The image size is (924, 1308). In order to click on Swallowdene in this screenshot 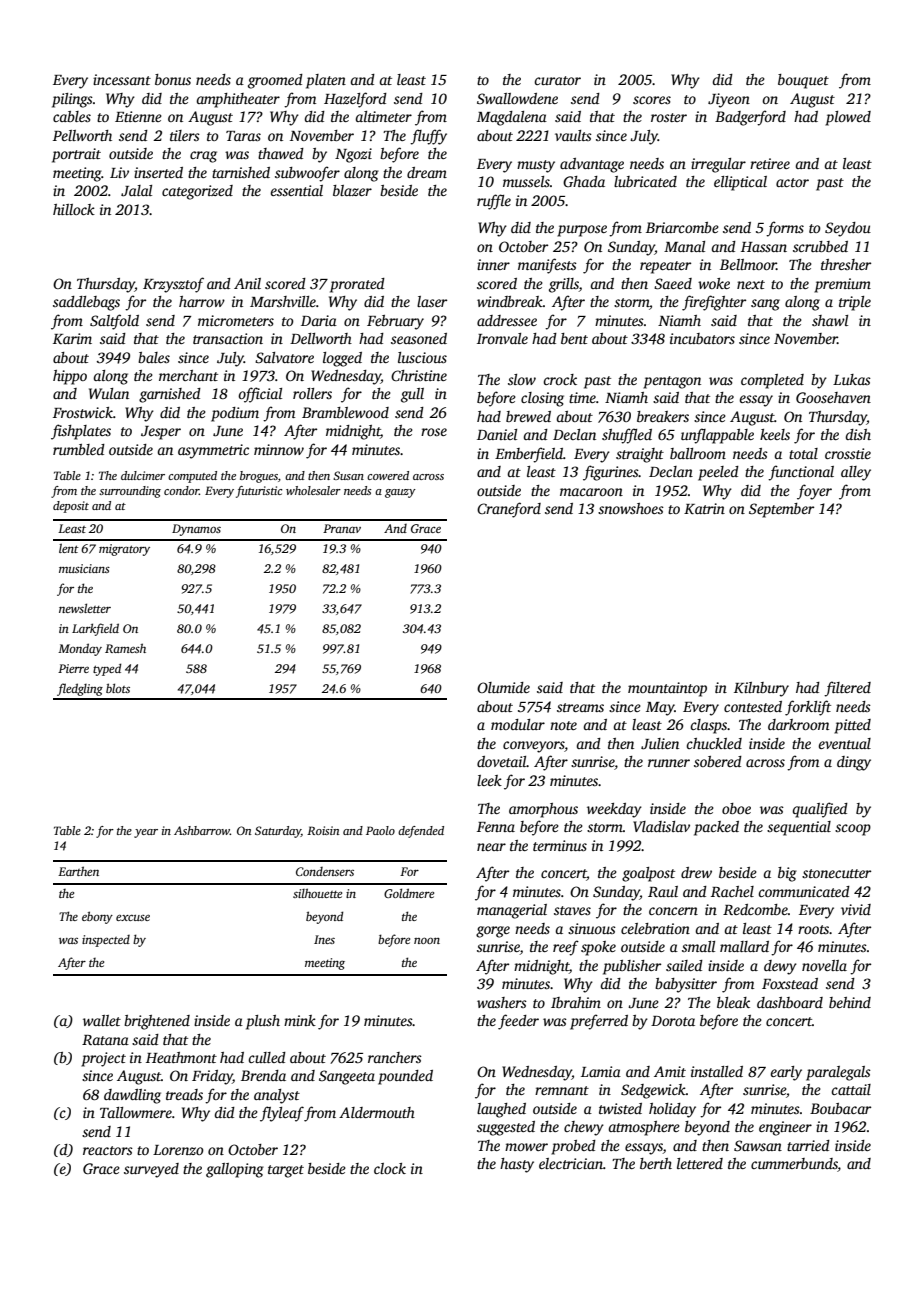, I will do `click(517, 98)`.
